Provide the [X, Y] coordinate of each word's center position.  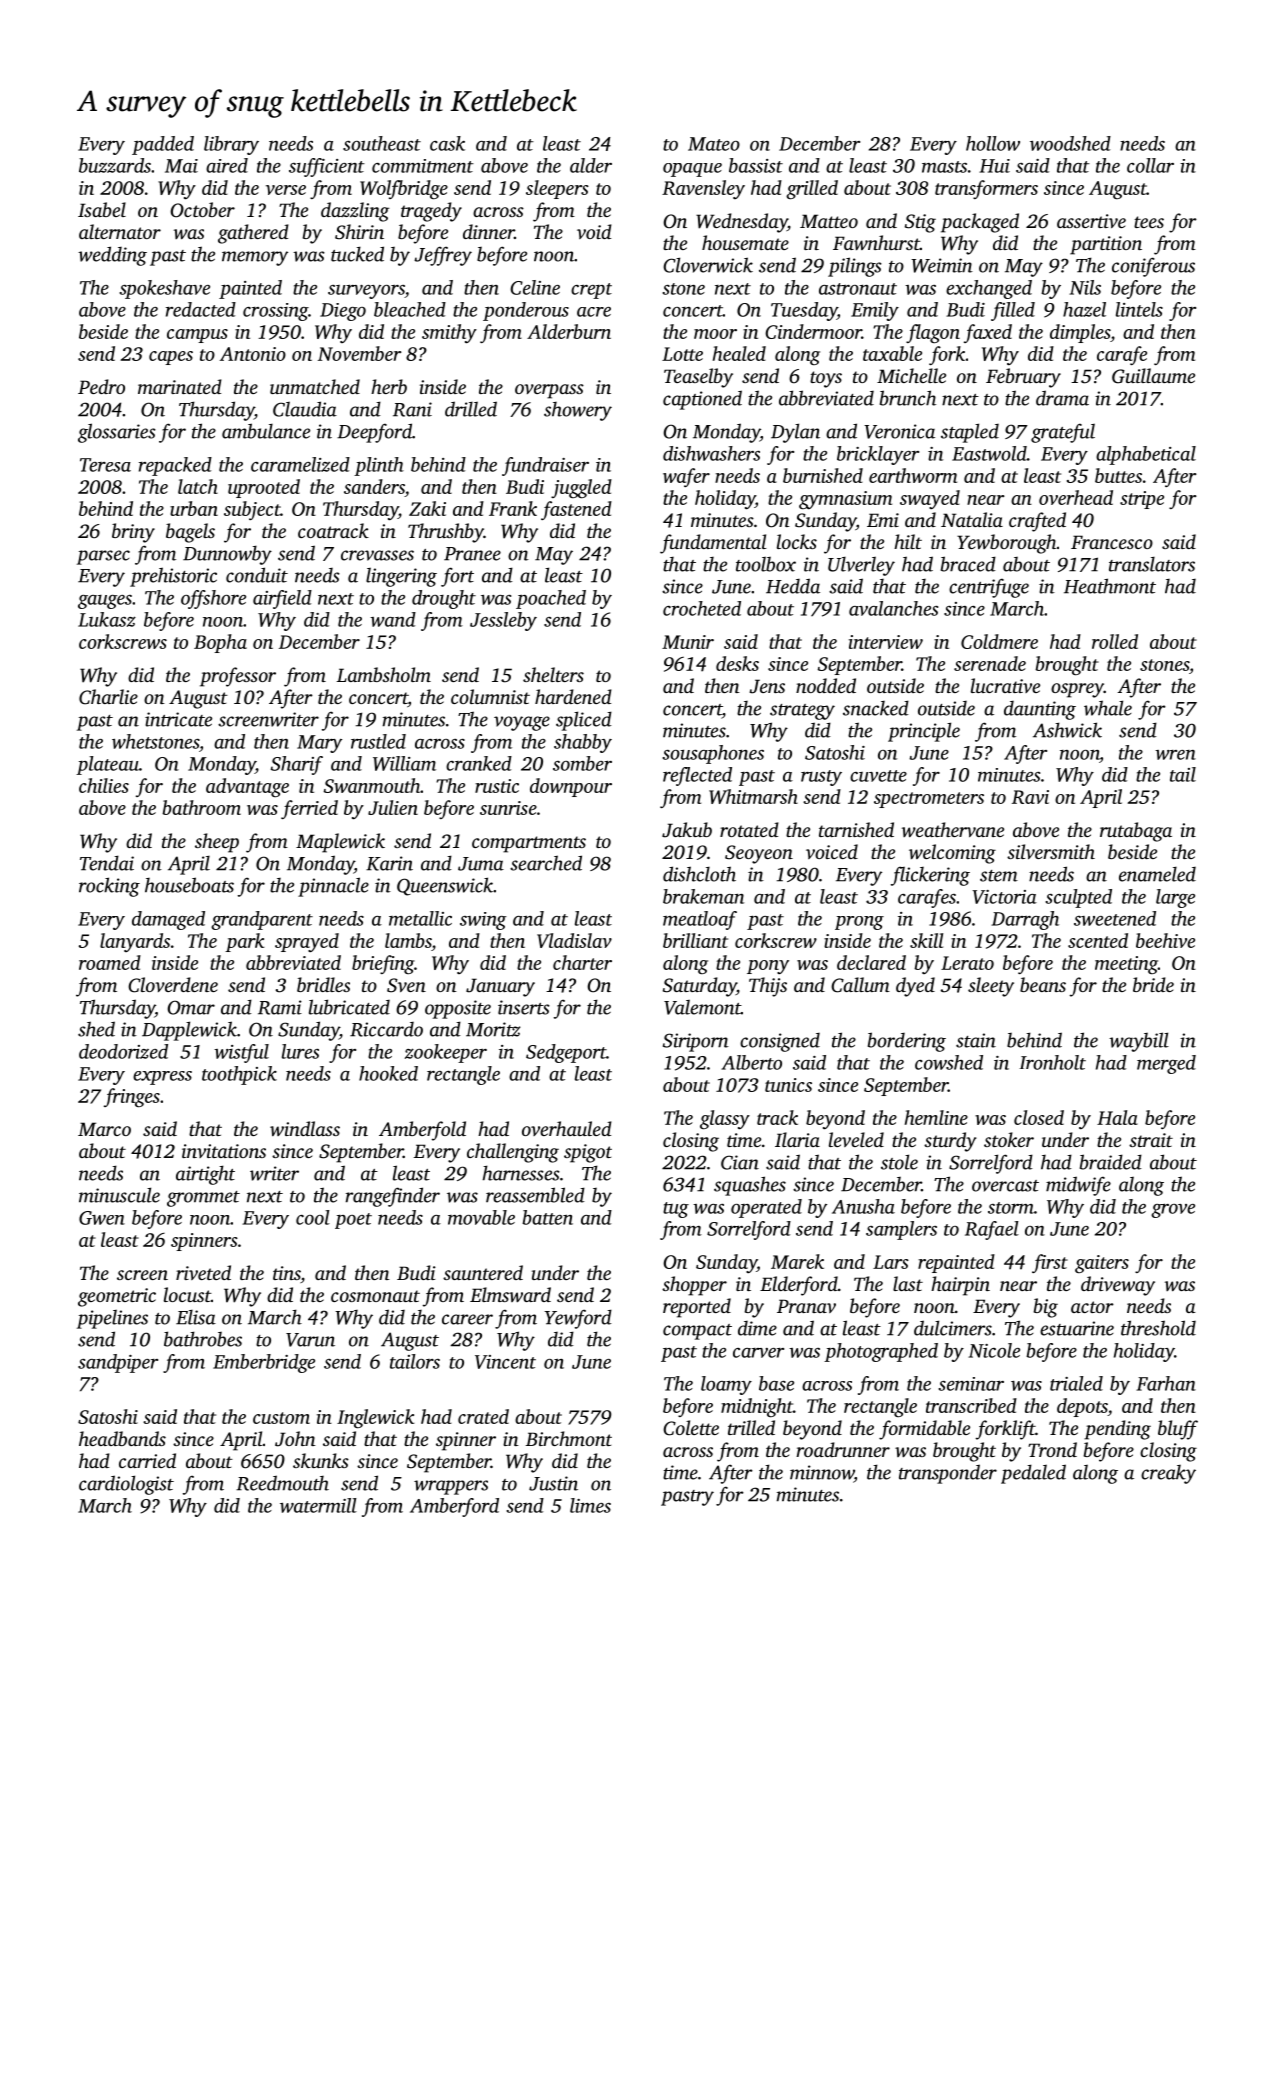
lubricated [349, 1007]
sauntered [483, 1272]
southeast [382, 143]
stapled [970, 433]
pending [1117, 1430]
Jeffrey [443, 256]
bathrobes [203, 1339]
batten [547, 1217]
